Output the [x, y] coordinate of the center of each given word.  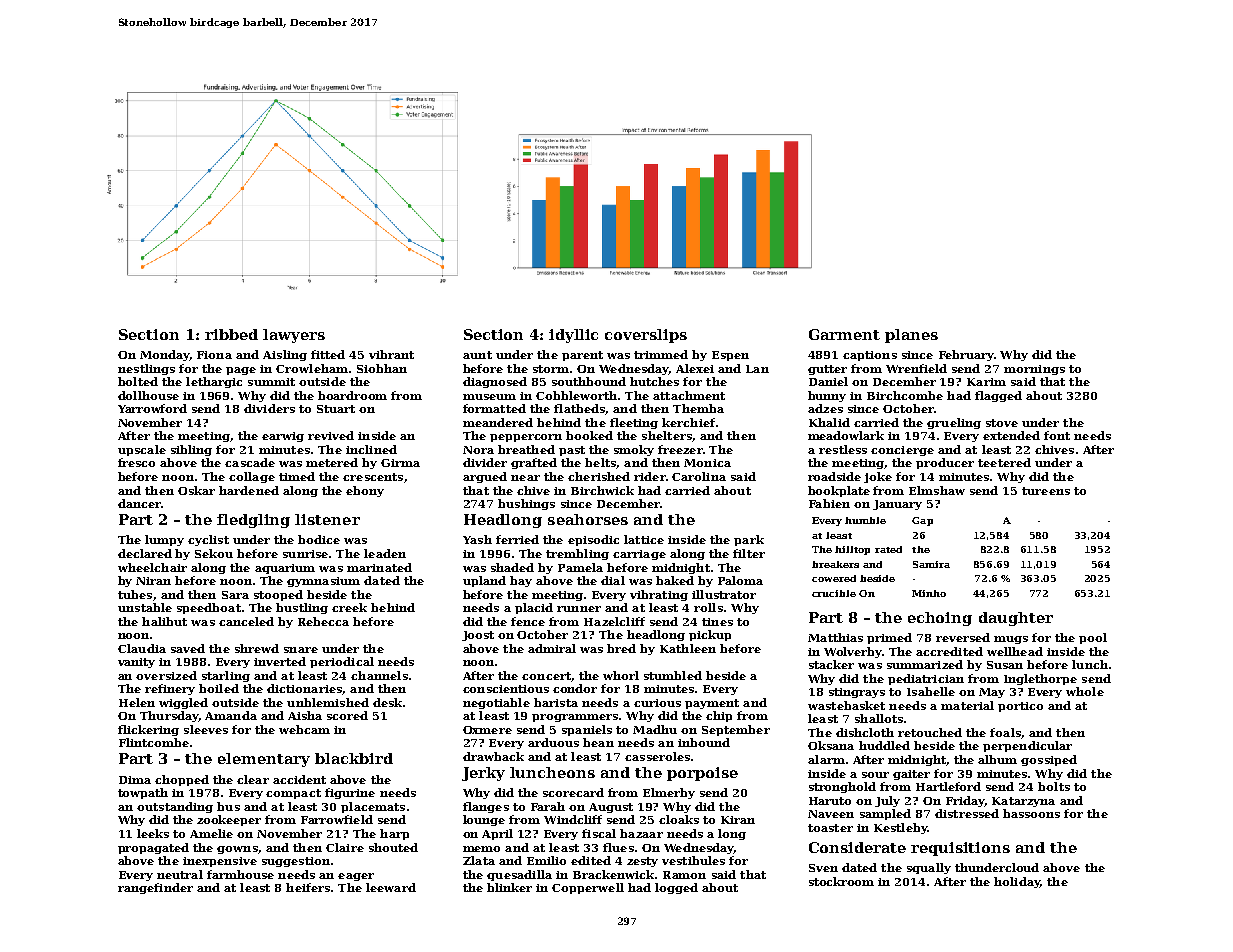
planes [911, 336]
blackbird [354, 758]
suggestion [296, 862]
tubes [135, 594]
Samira [931, 564]
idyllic [573, 336]
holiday [1017, 882]
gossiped [1049, 760]
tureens [1046, 491]
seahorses [588, 519]
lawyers [294, 336]
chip [719, 716]
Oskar [196, 490]
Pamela [580, 567]
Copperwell [588, 888]
